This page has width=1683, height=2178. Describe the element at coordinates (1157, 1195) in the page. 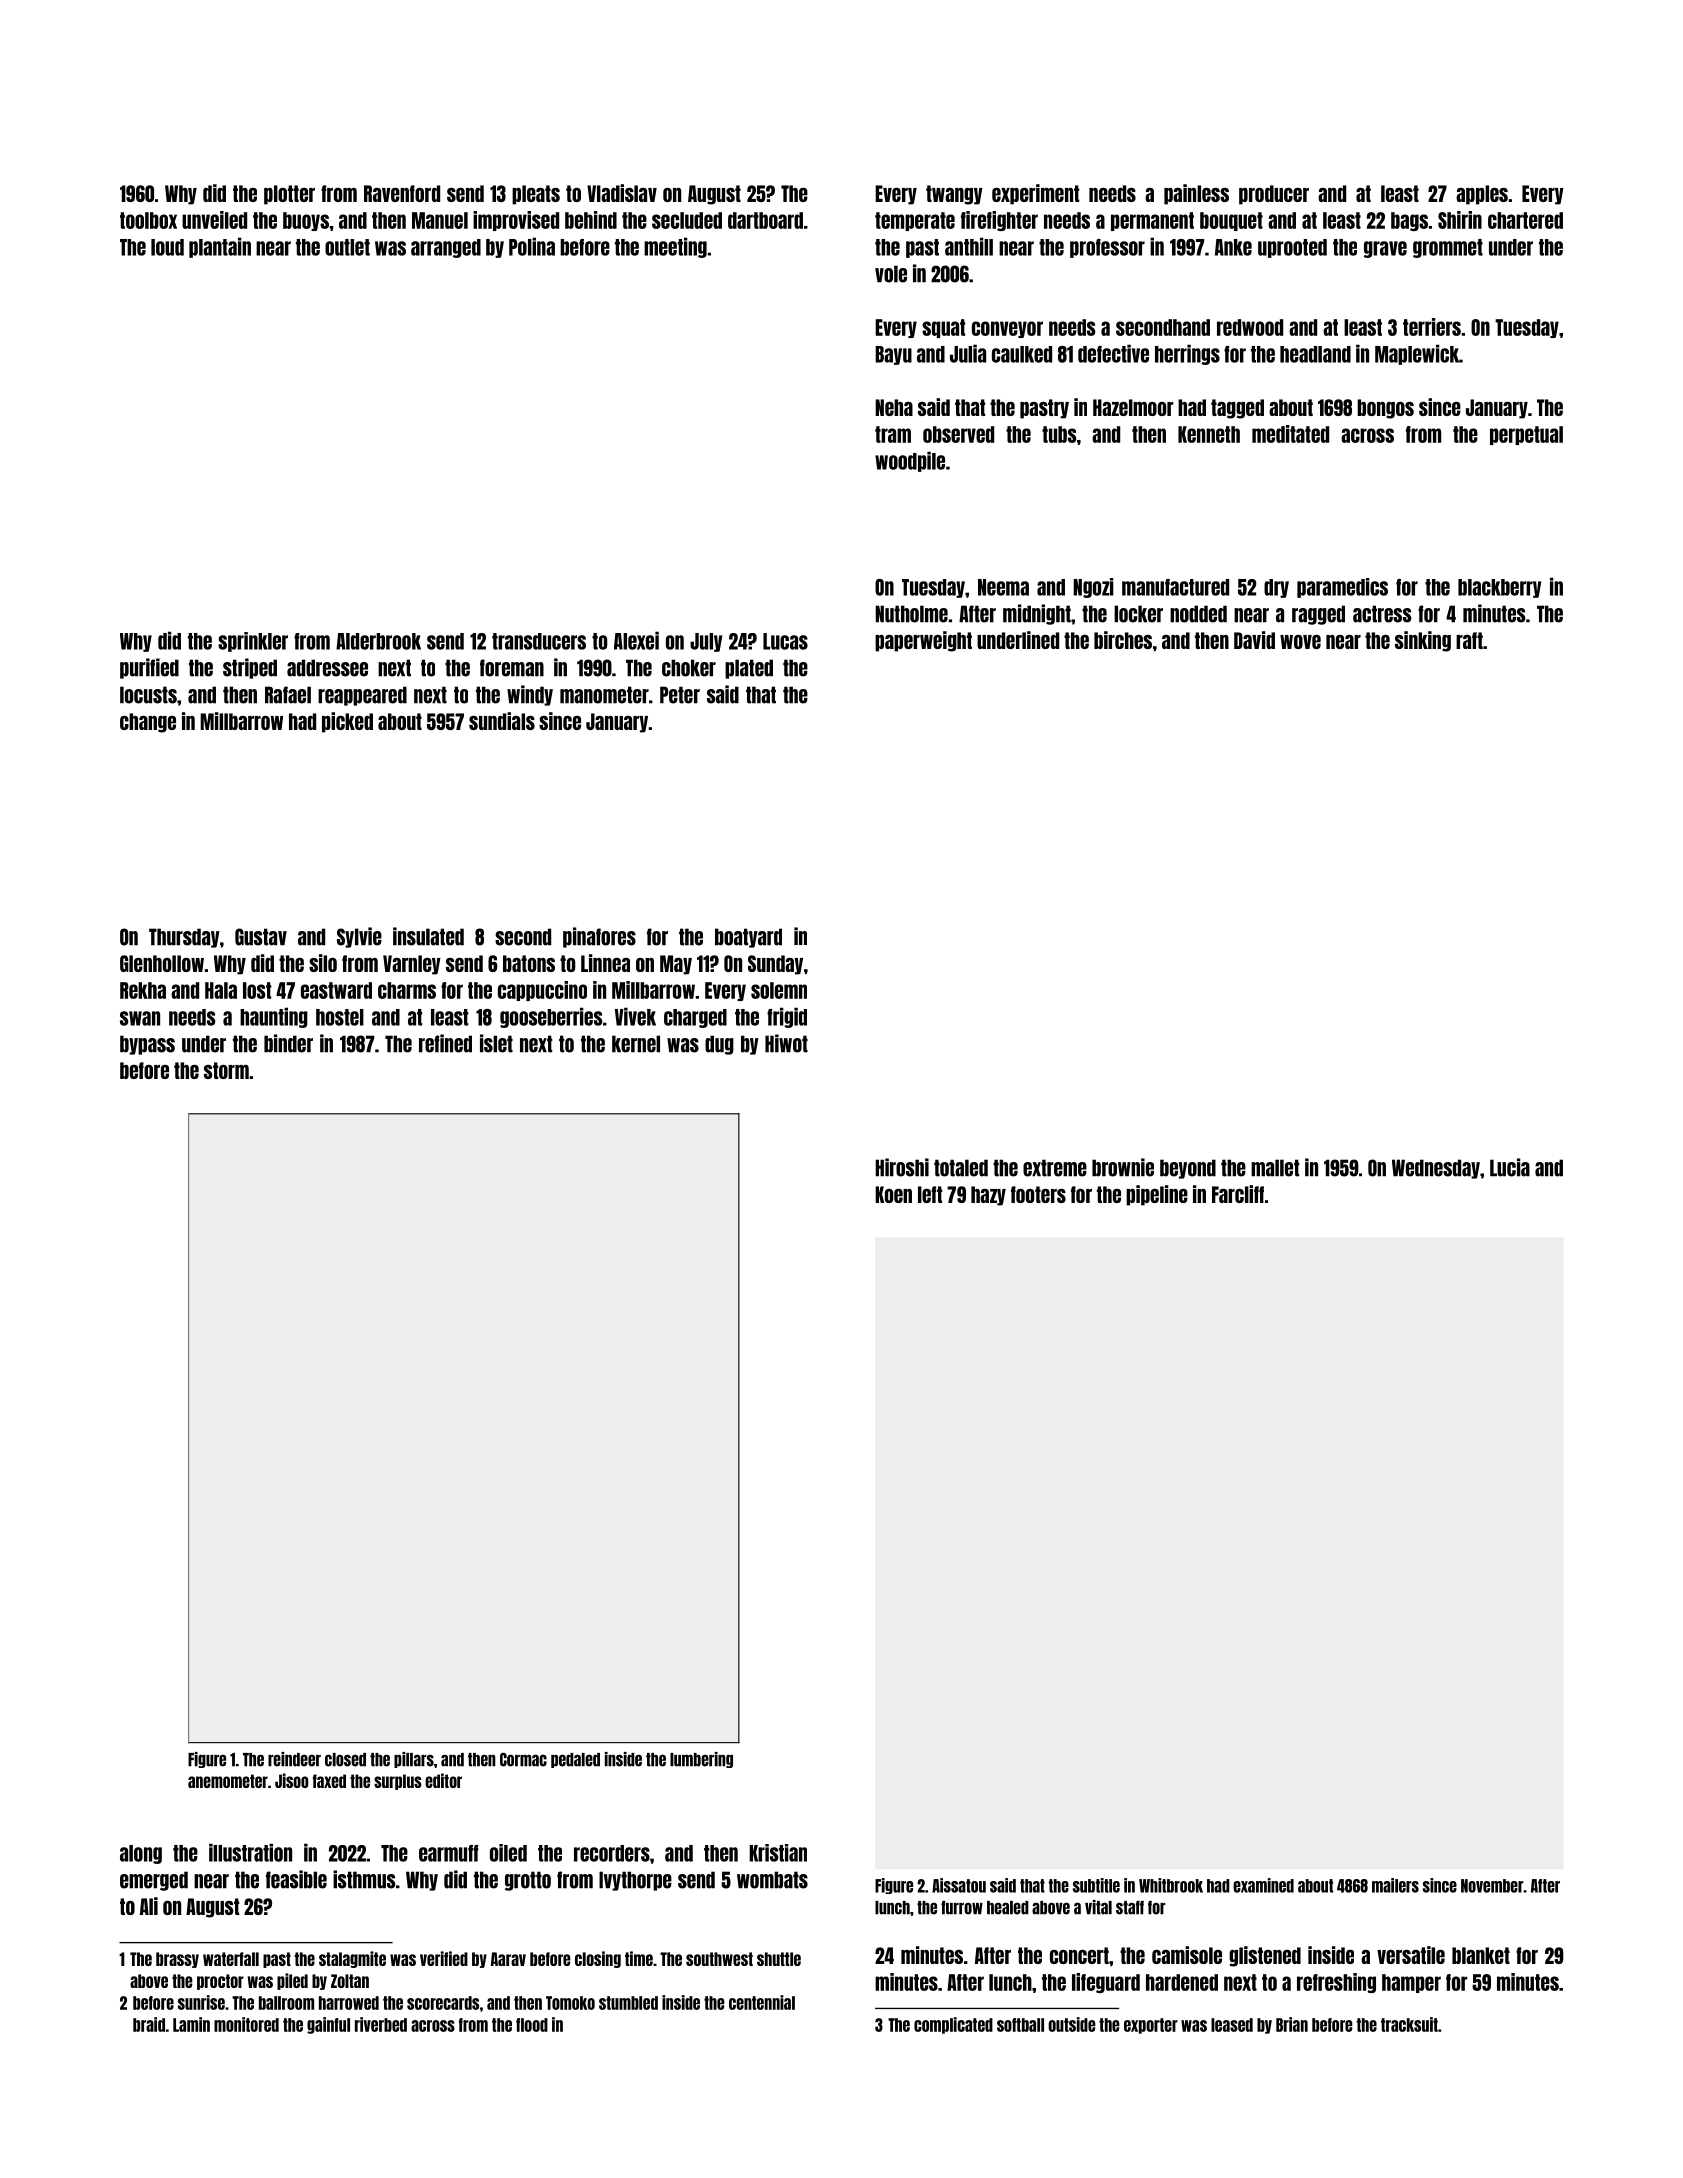

I see `pipeline` at that location.
